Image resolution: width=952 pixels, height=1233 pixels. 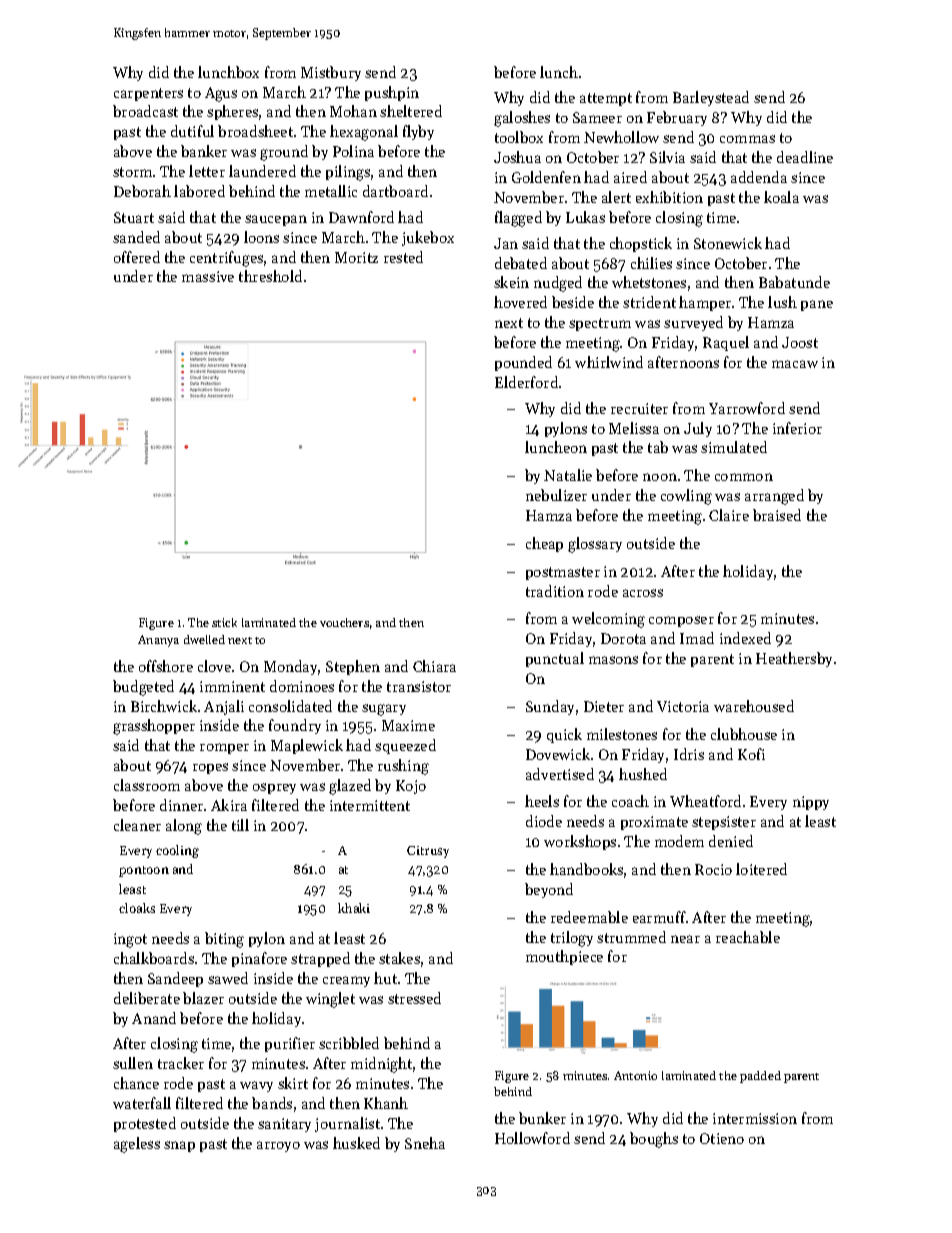 I want to click on snap, so click(x=179, y=1146).
